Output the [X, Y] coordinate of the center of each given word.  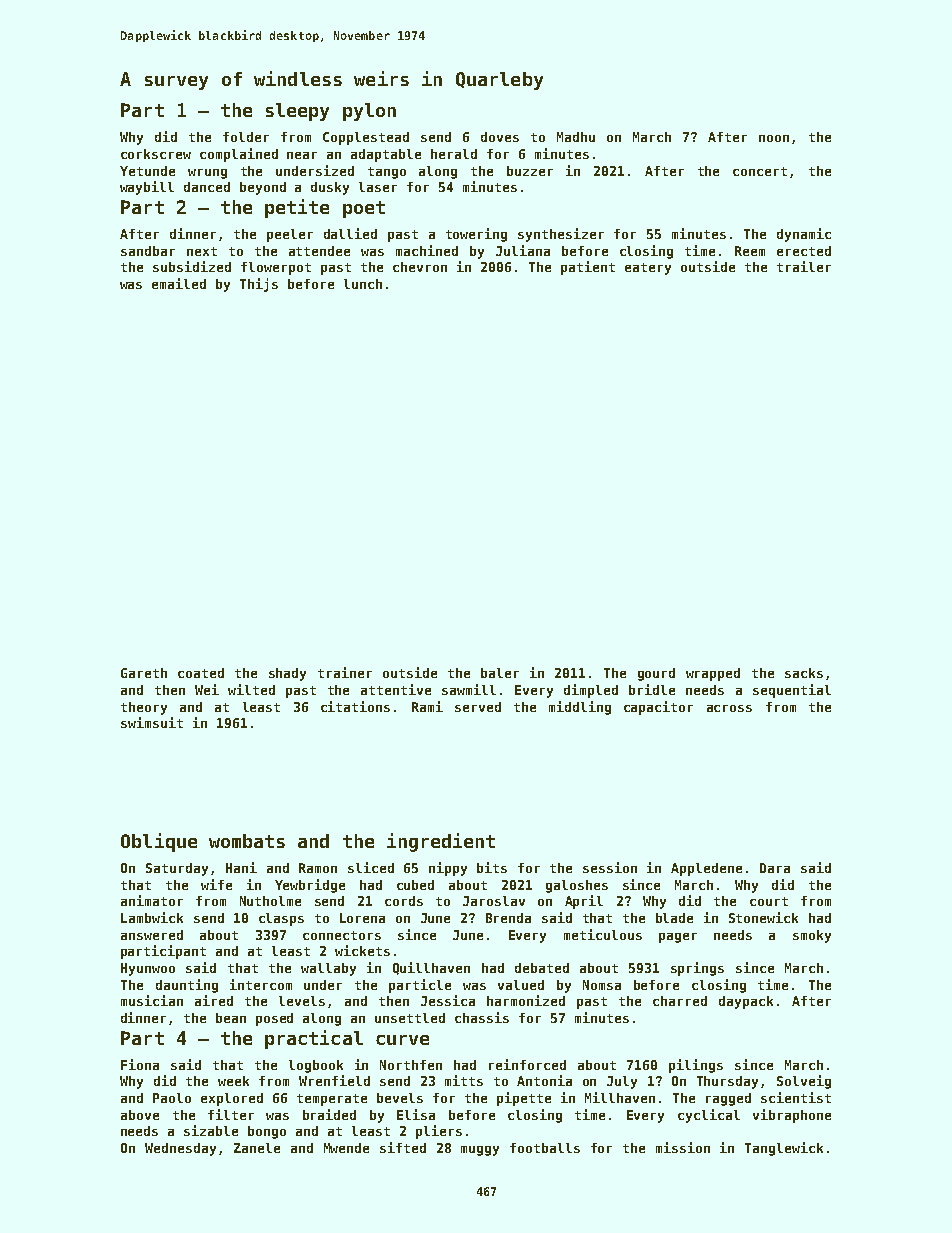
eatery [648, 269]
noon [774, 138]
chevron [420, 267]
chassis [482, 1017]
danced [207, 187]
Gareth [144, 673]
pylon [369, 112]
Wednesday [180, 1149]
